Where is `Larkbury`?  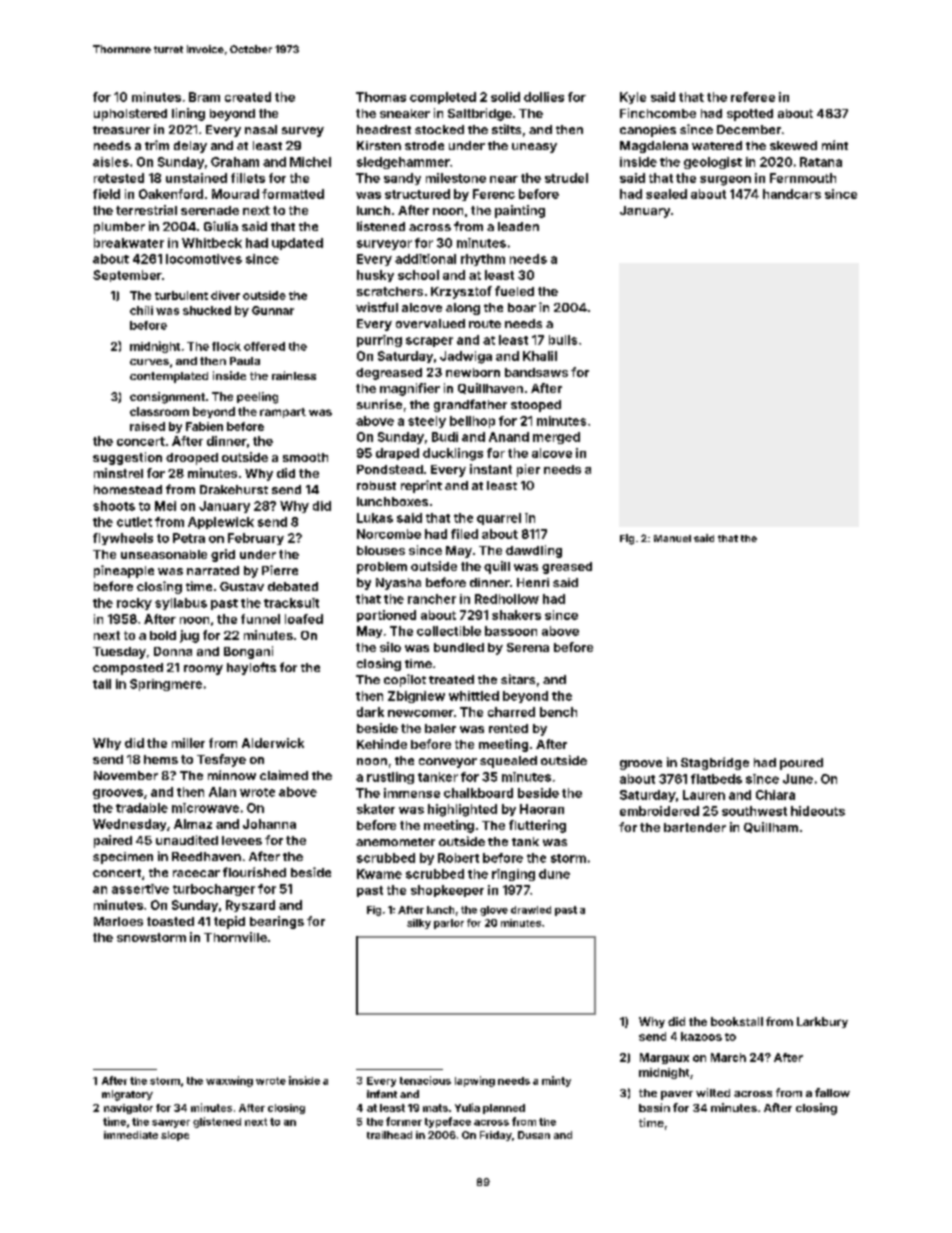 Larkbury is located at coordinates (822, 1022).
